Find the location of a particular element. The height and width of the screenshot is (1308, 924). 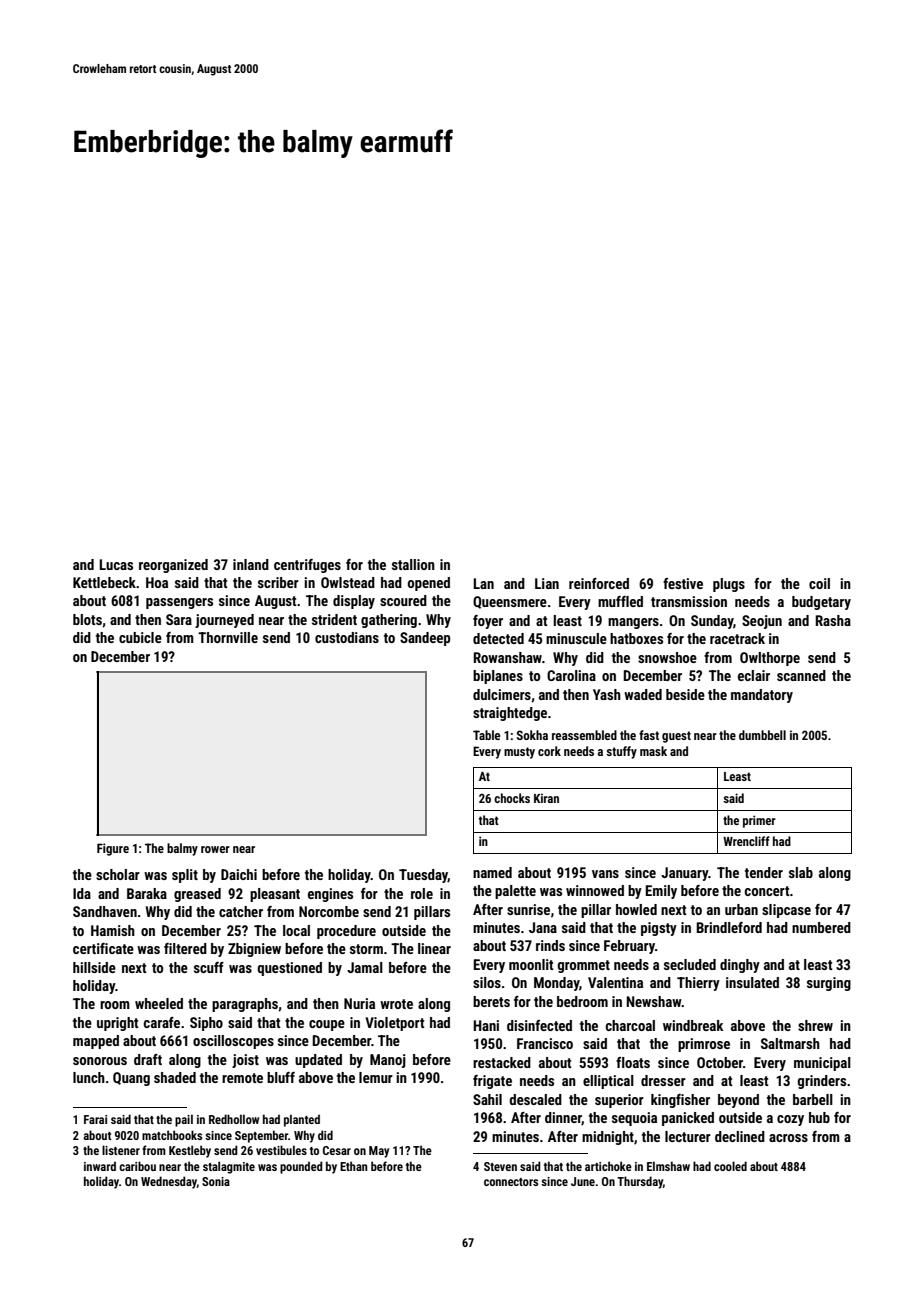

Norcombe is located at coordinates (329, 911).
